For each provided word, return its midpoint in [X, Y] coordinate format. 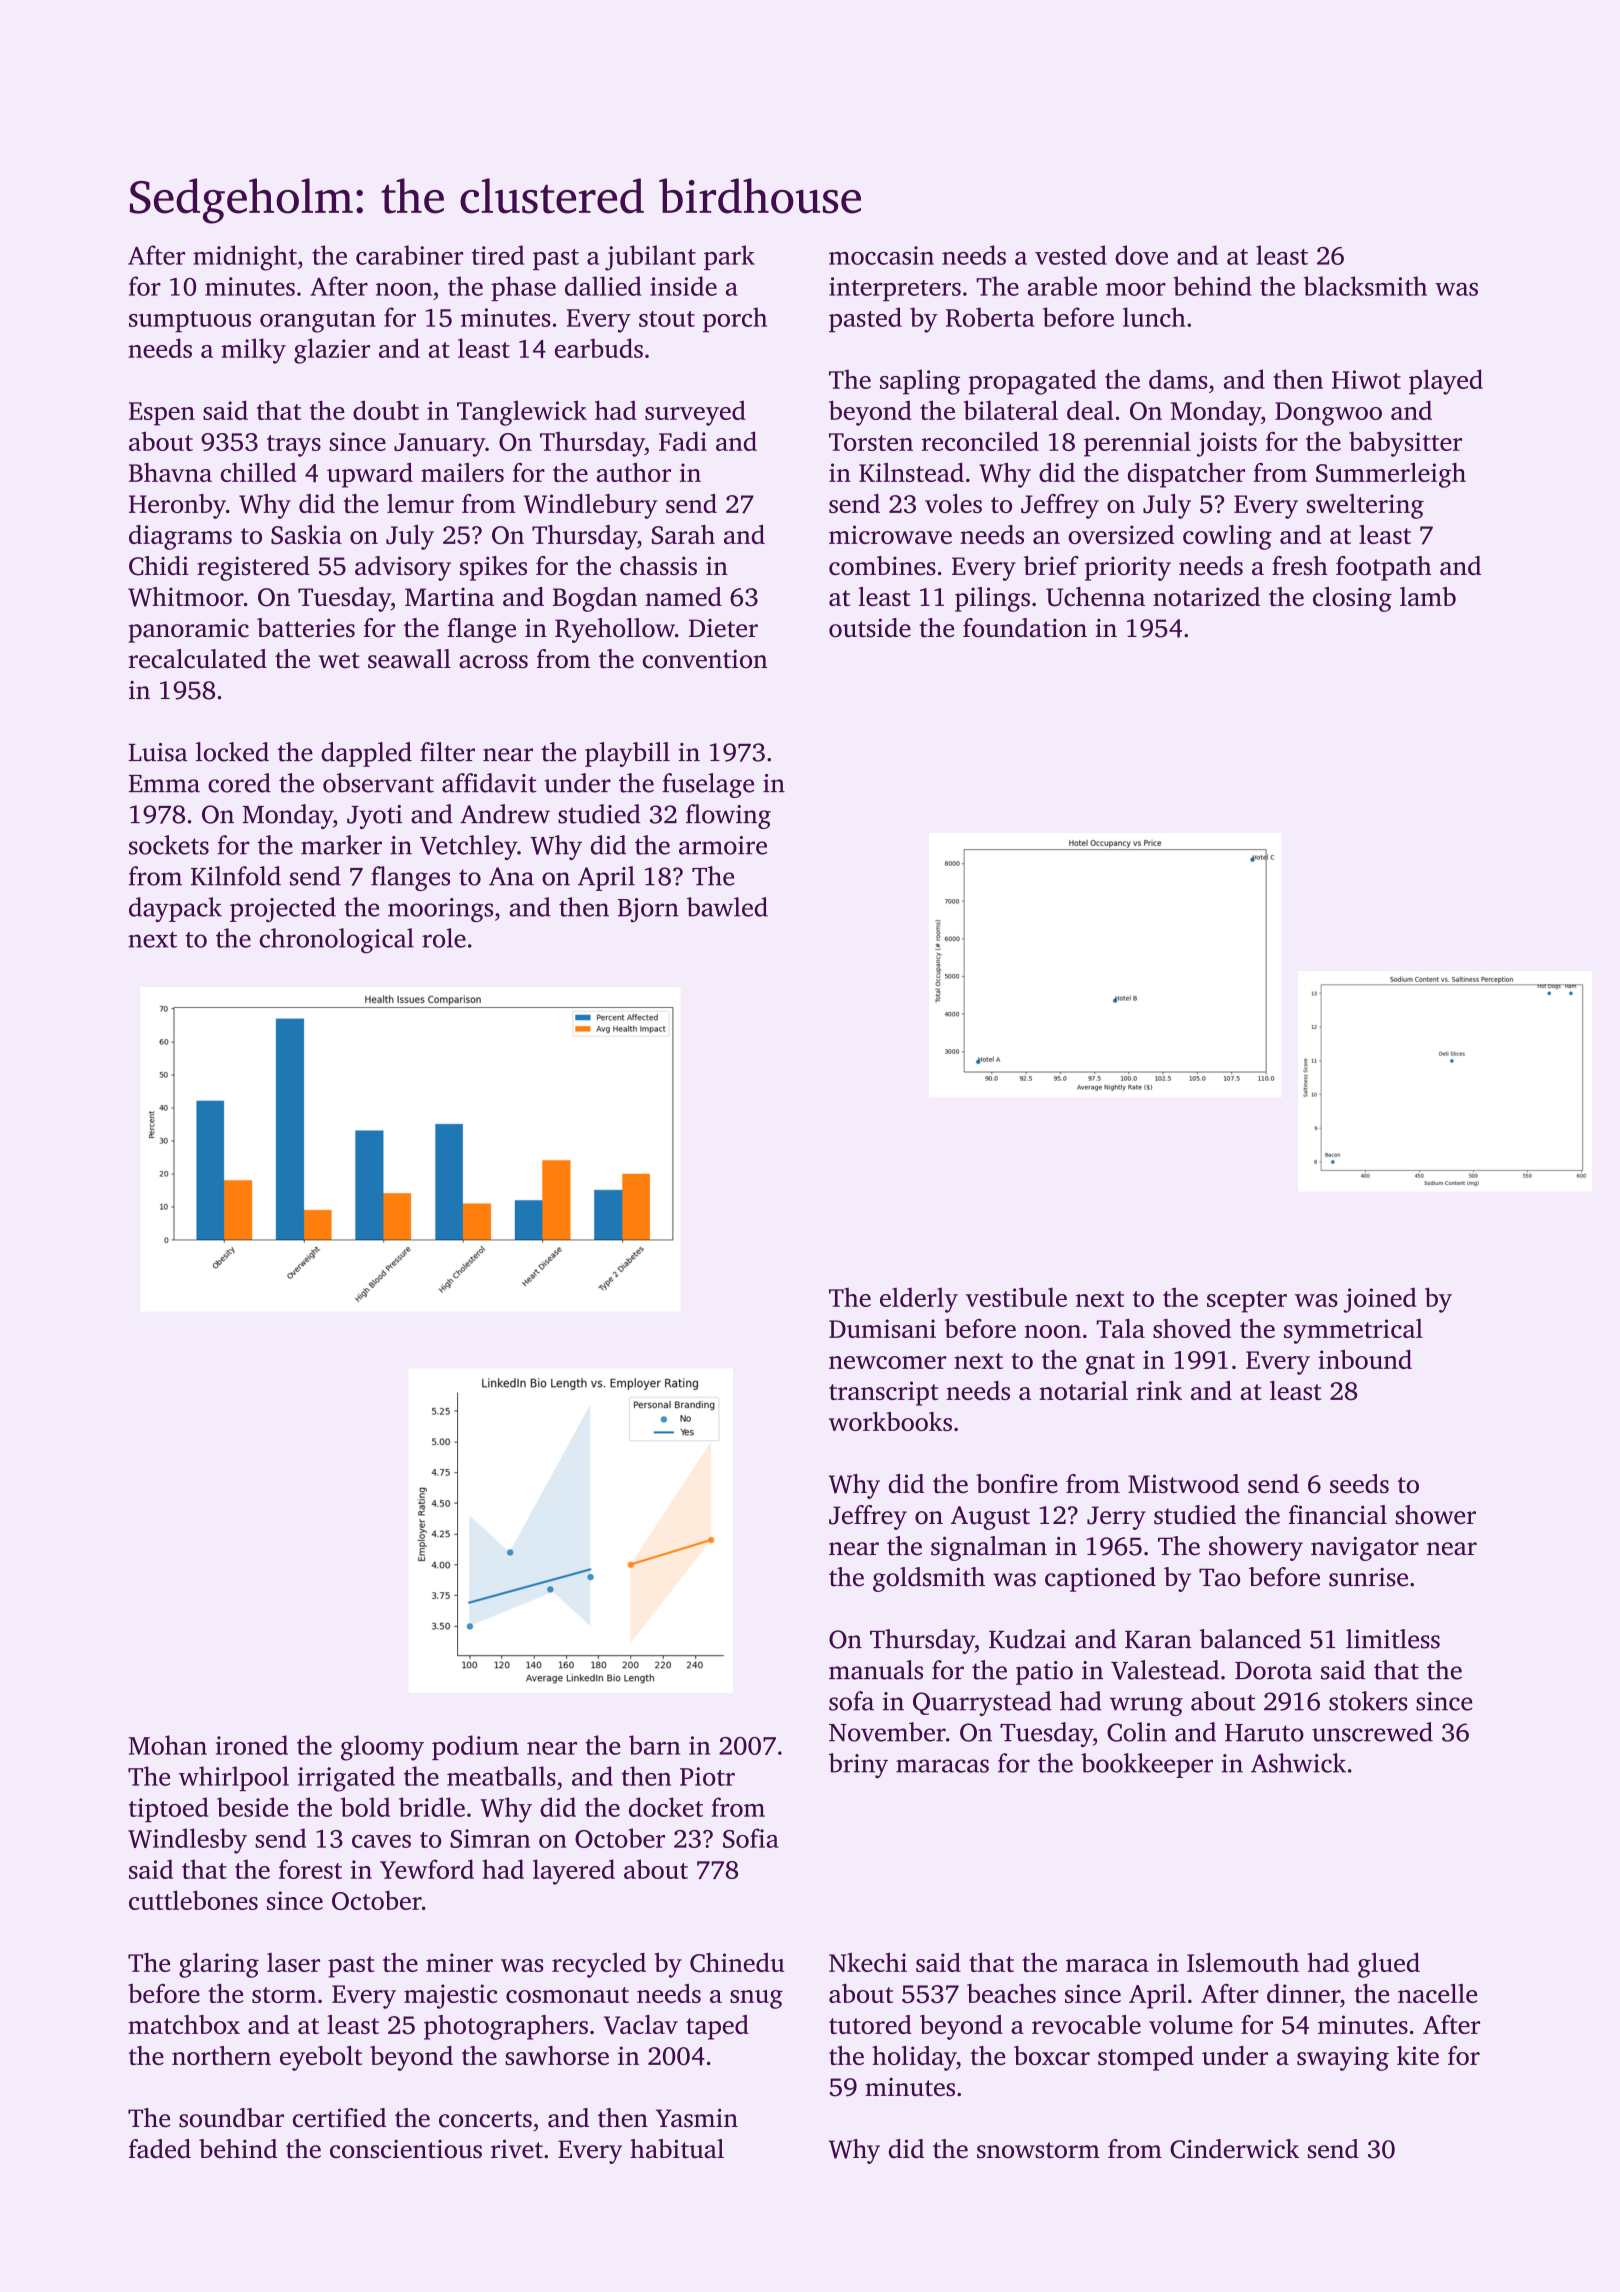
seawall [409, 659]
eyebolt [321, 2058]
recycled [599, 1965]
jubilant [650, 258]
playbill [627, 754]
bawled [727, 907]
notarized [1206, 596]
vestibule [1016, 1297]
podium [475, 1747]
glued [1389, 1965]
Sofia [751, 1838]
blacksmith [1365, 286]
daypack [175, 909]
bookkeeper [1147, 1765]
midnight [245, 258]
